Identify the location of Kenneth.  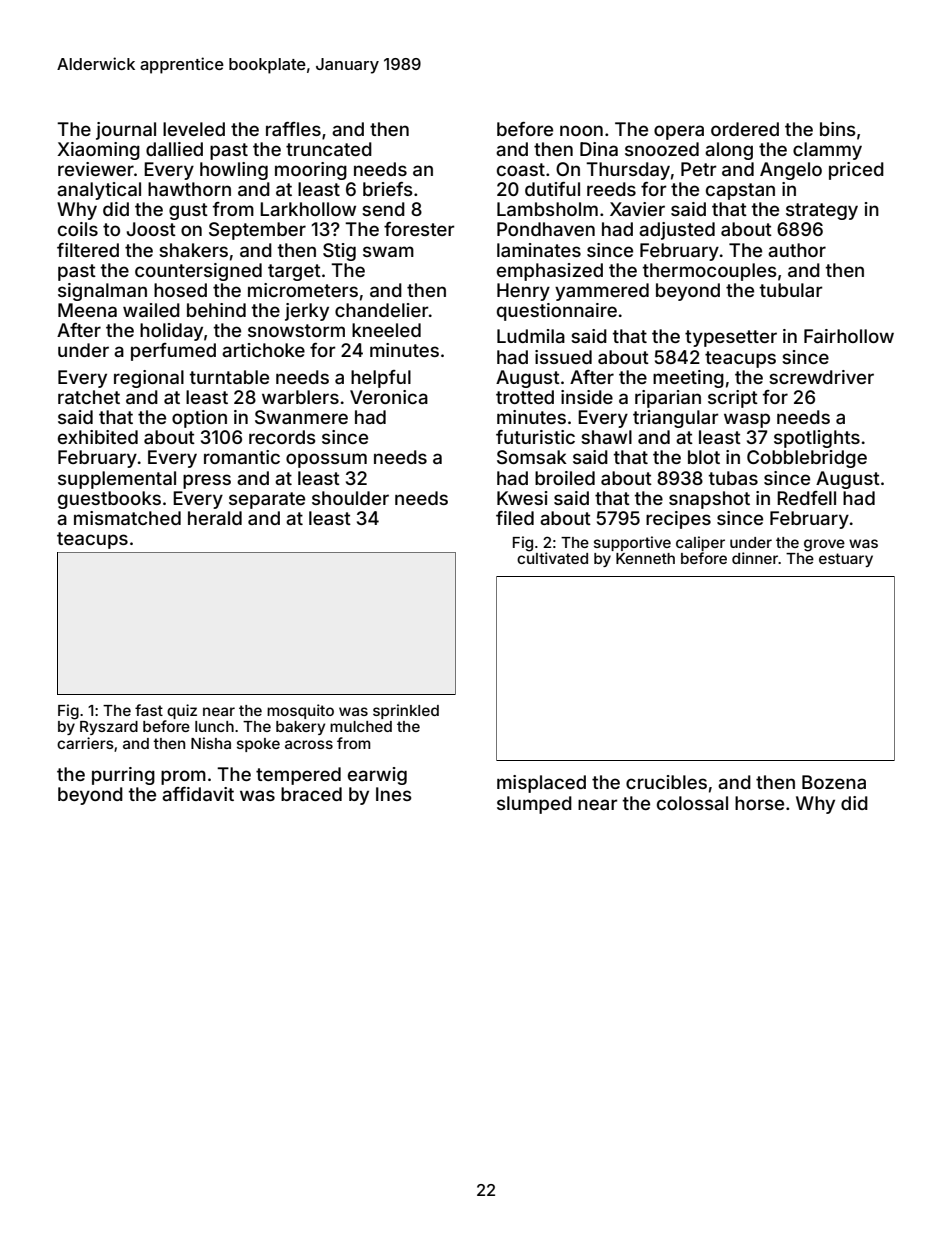
(645, 558).
